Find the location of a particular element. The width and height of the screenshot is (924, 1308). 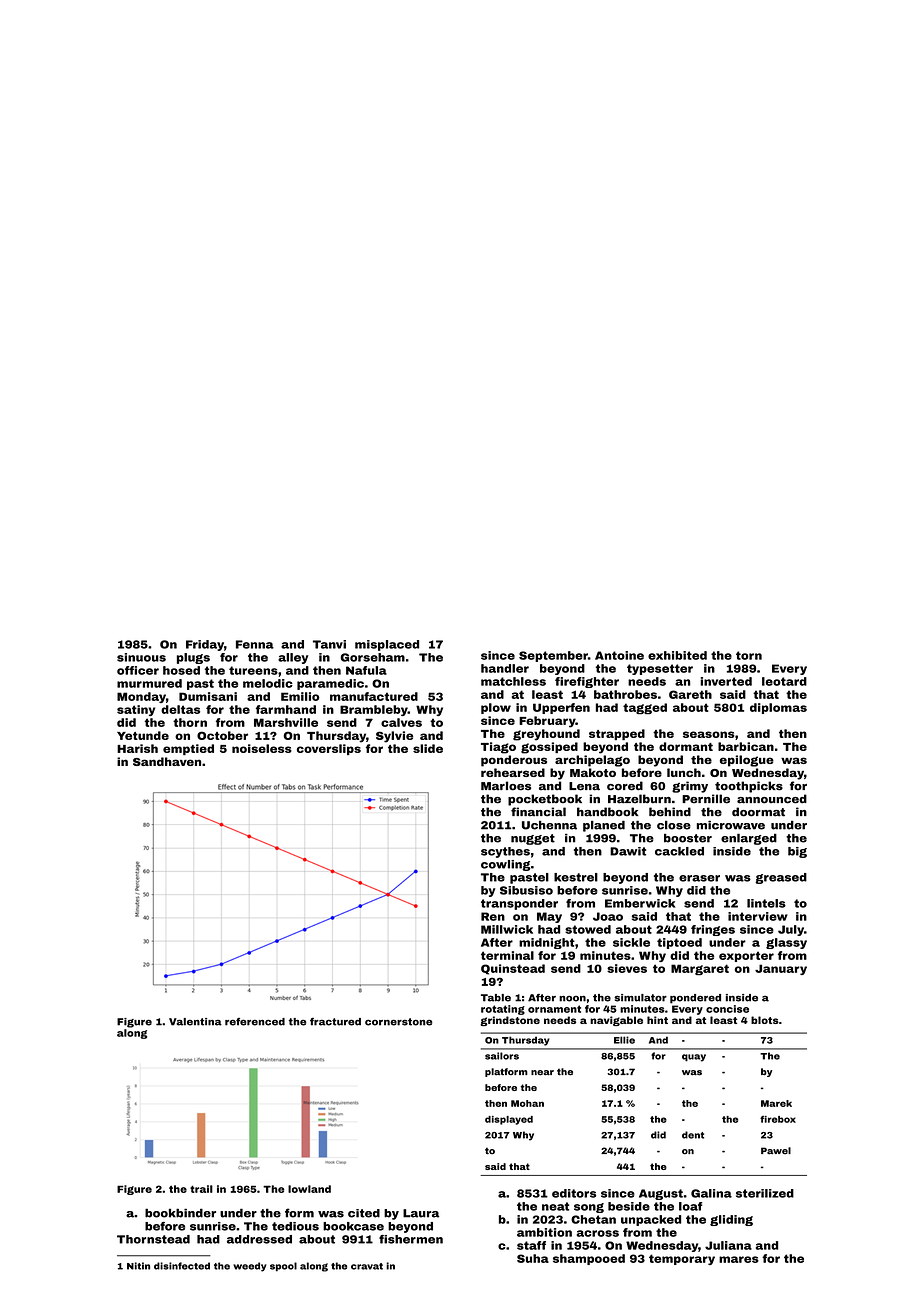

Marek is located at coordinates (776, 1103).
